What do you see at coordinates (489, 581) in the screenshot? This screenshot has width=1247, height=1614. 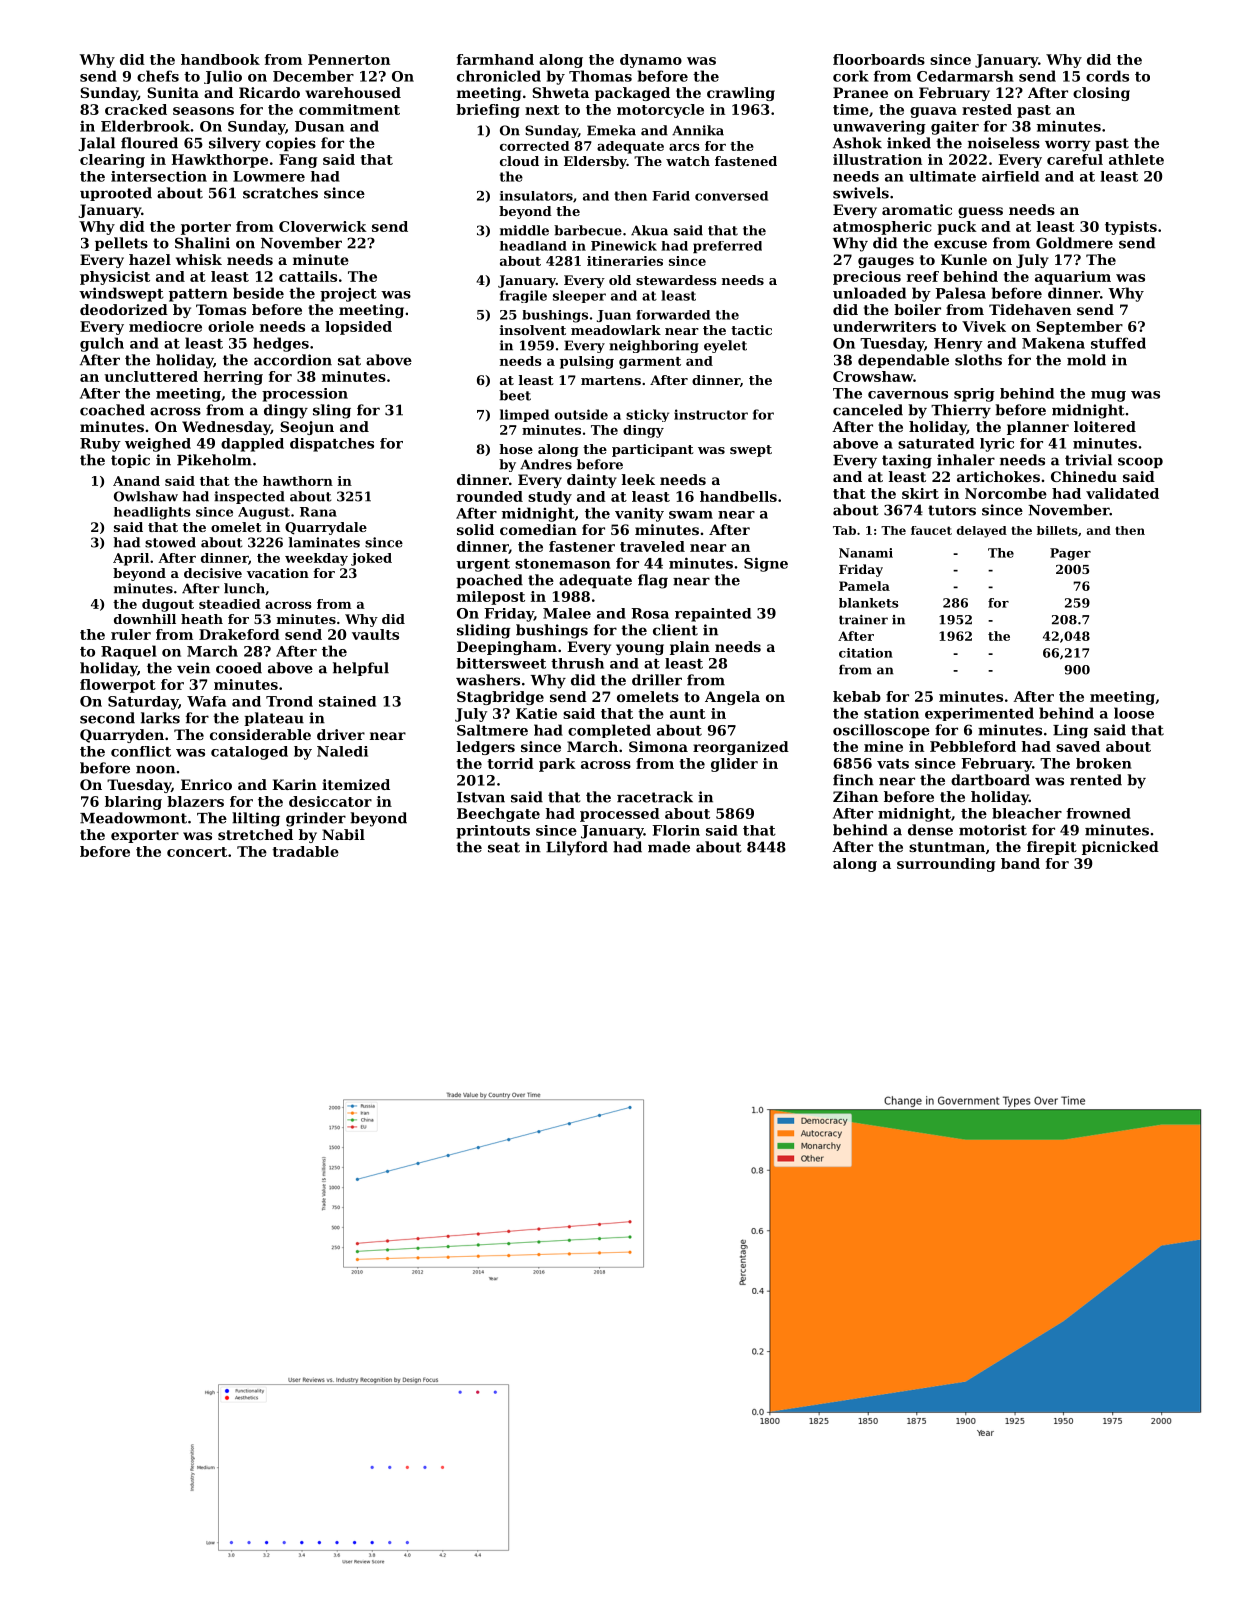 I see `poached` at bounding box center [489, 581].
